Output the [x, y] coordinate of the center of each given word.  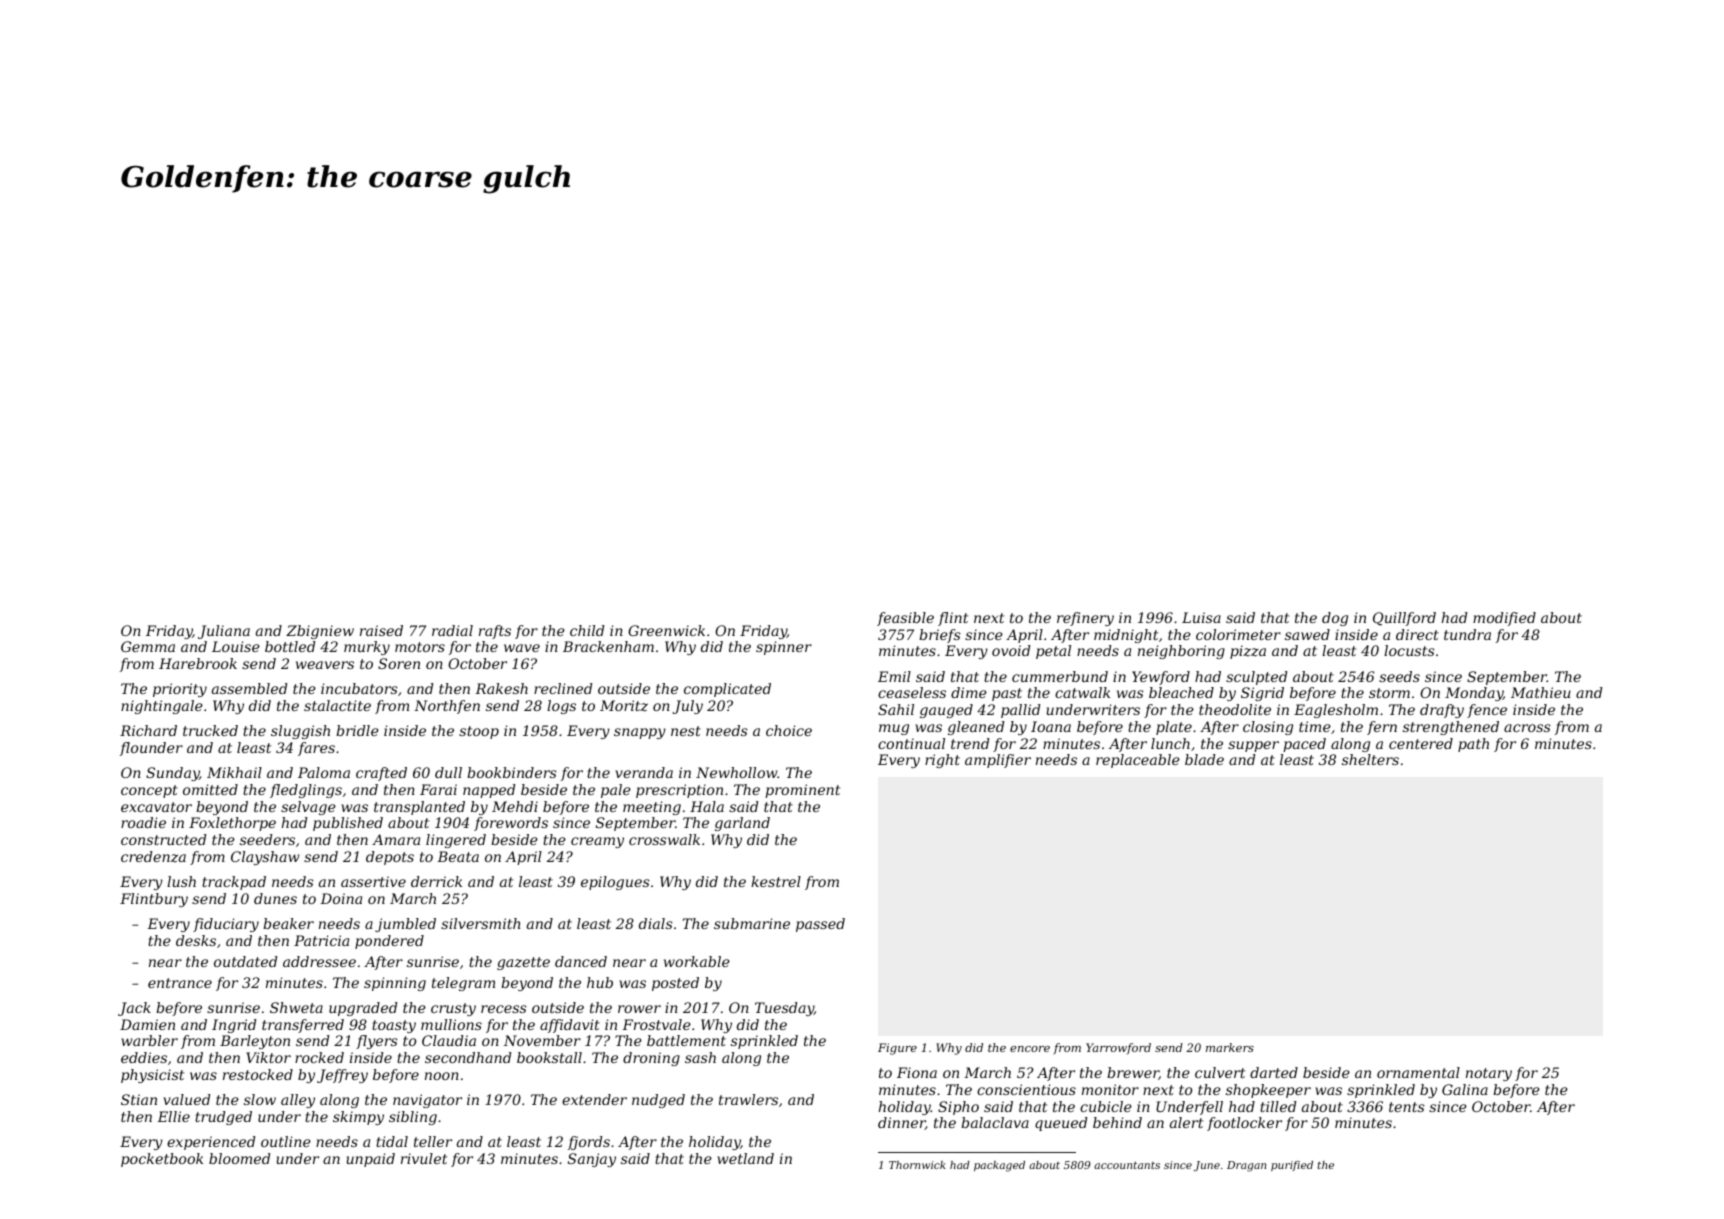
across [1527, 728]
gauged [946, 711]
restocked [258, 1074]
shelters [1370, 759]
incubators [359, 688]
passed [820, 925]
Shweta [296, 1007]
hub [600, 982]
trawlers [748, 1099]
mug [894, 729]
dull [448, 772]
